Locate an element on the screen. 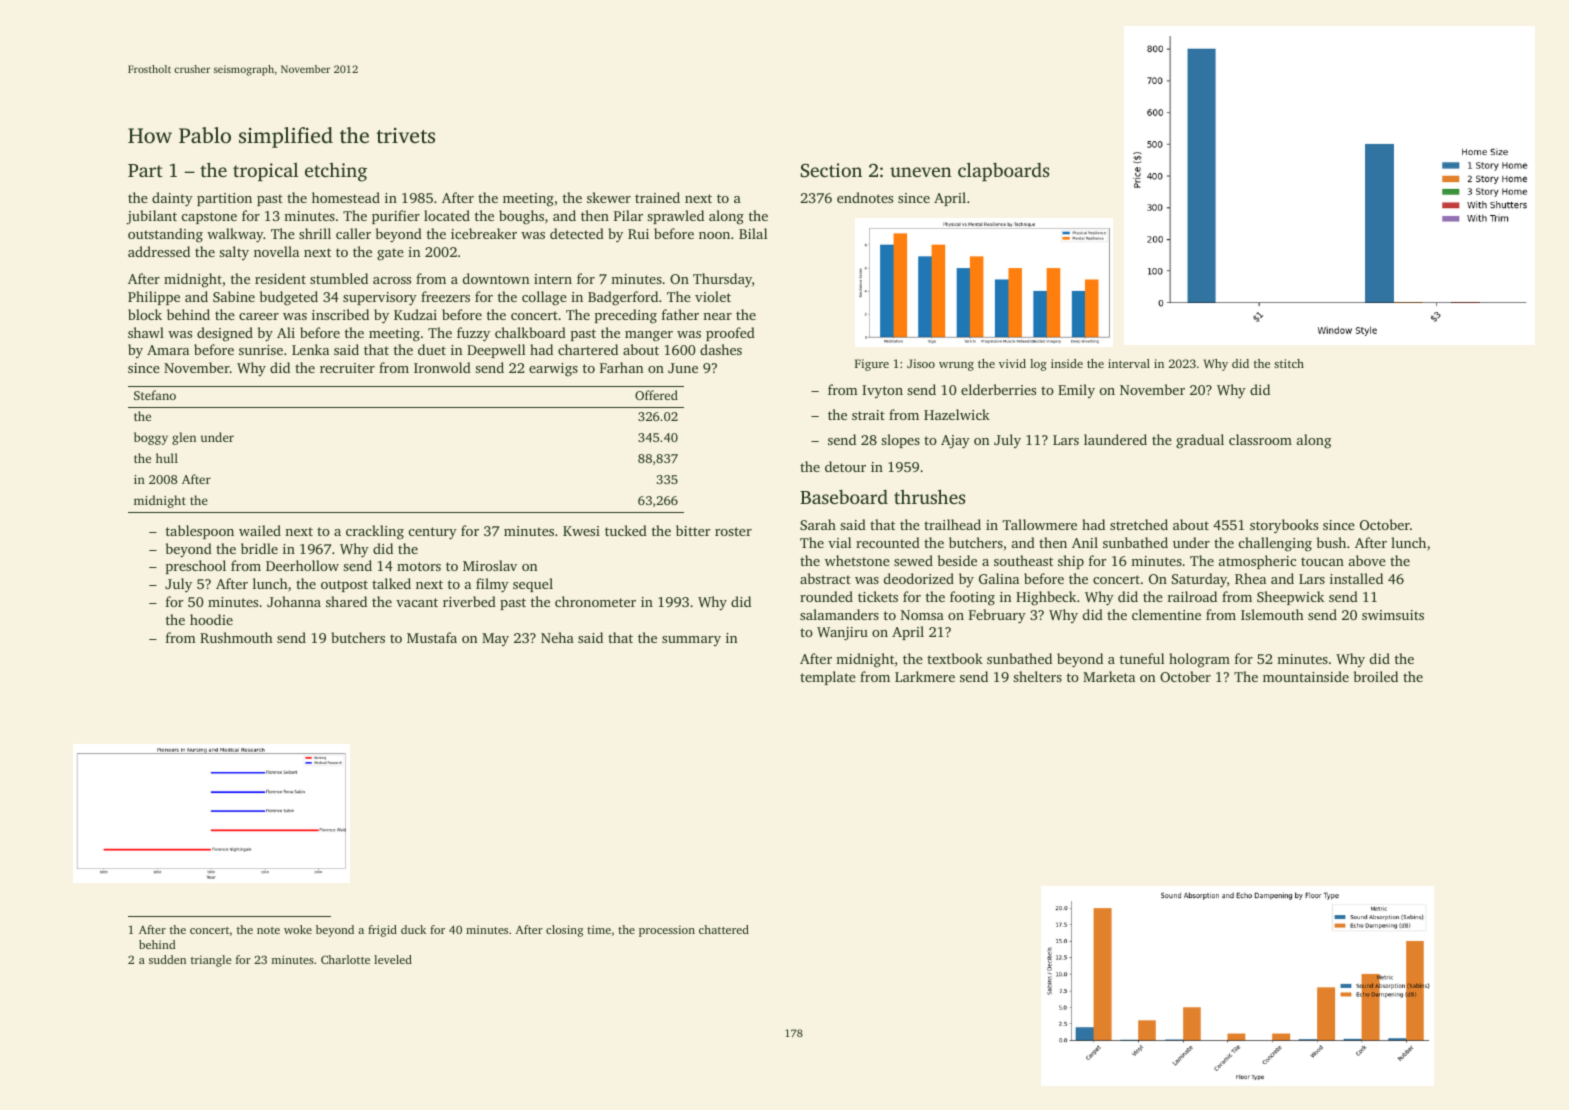  Section is located at coordinates (831, 170).
